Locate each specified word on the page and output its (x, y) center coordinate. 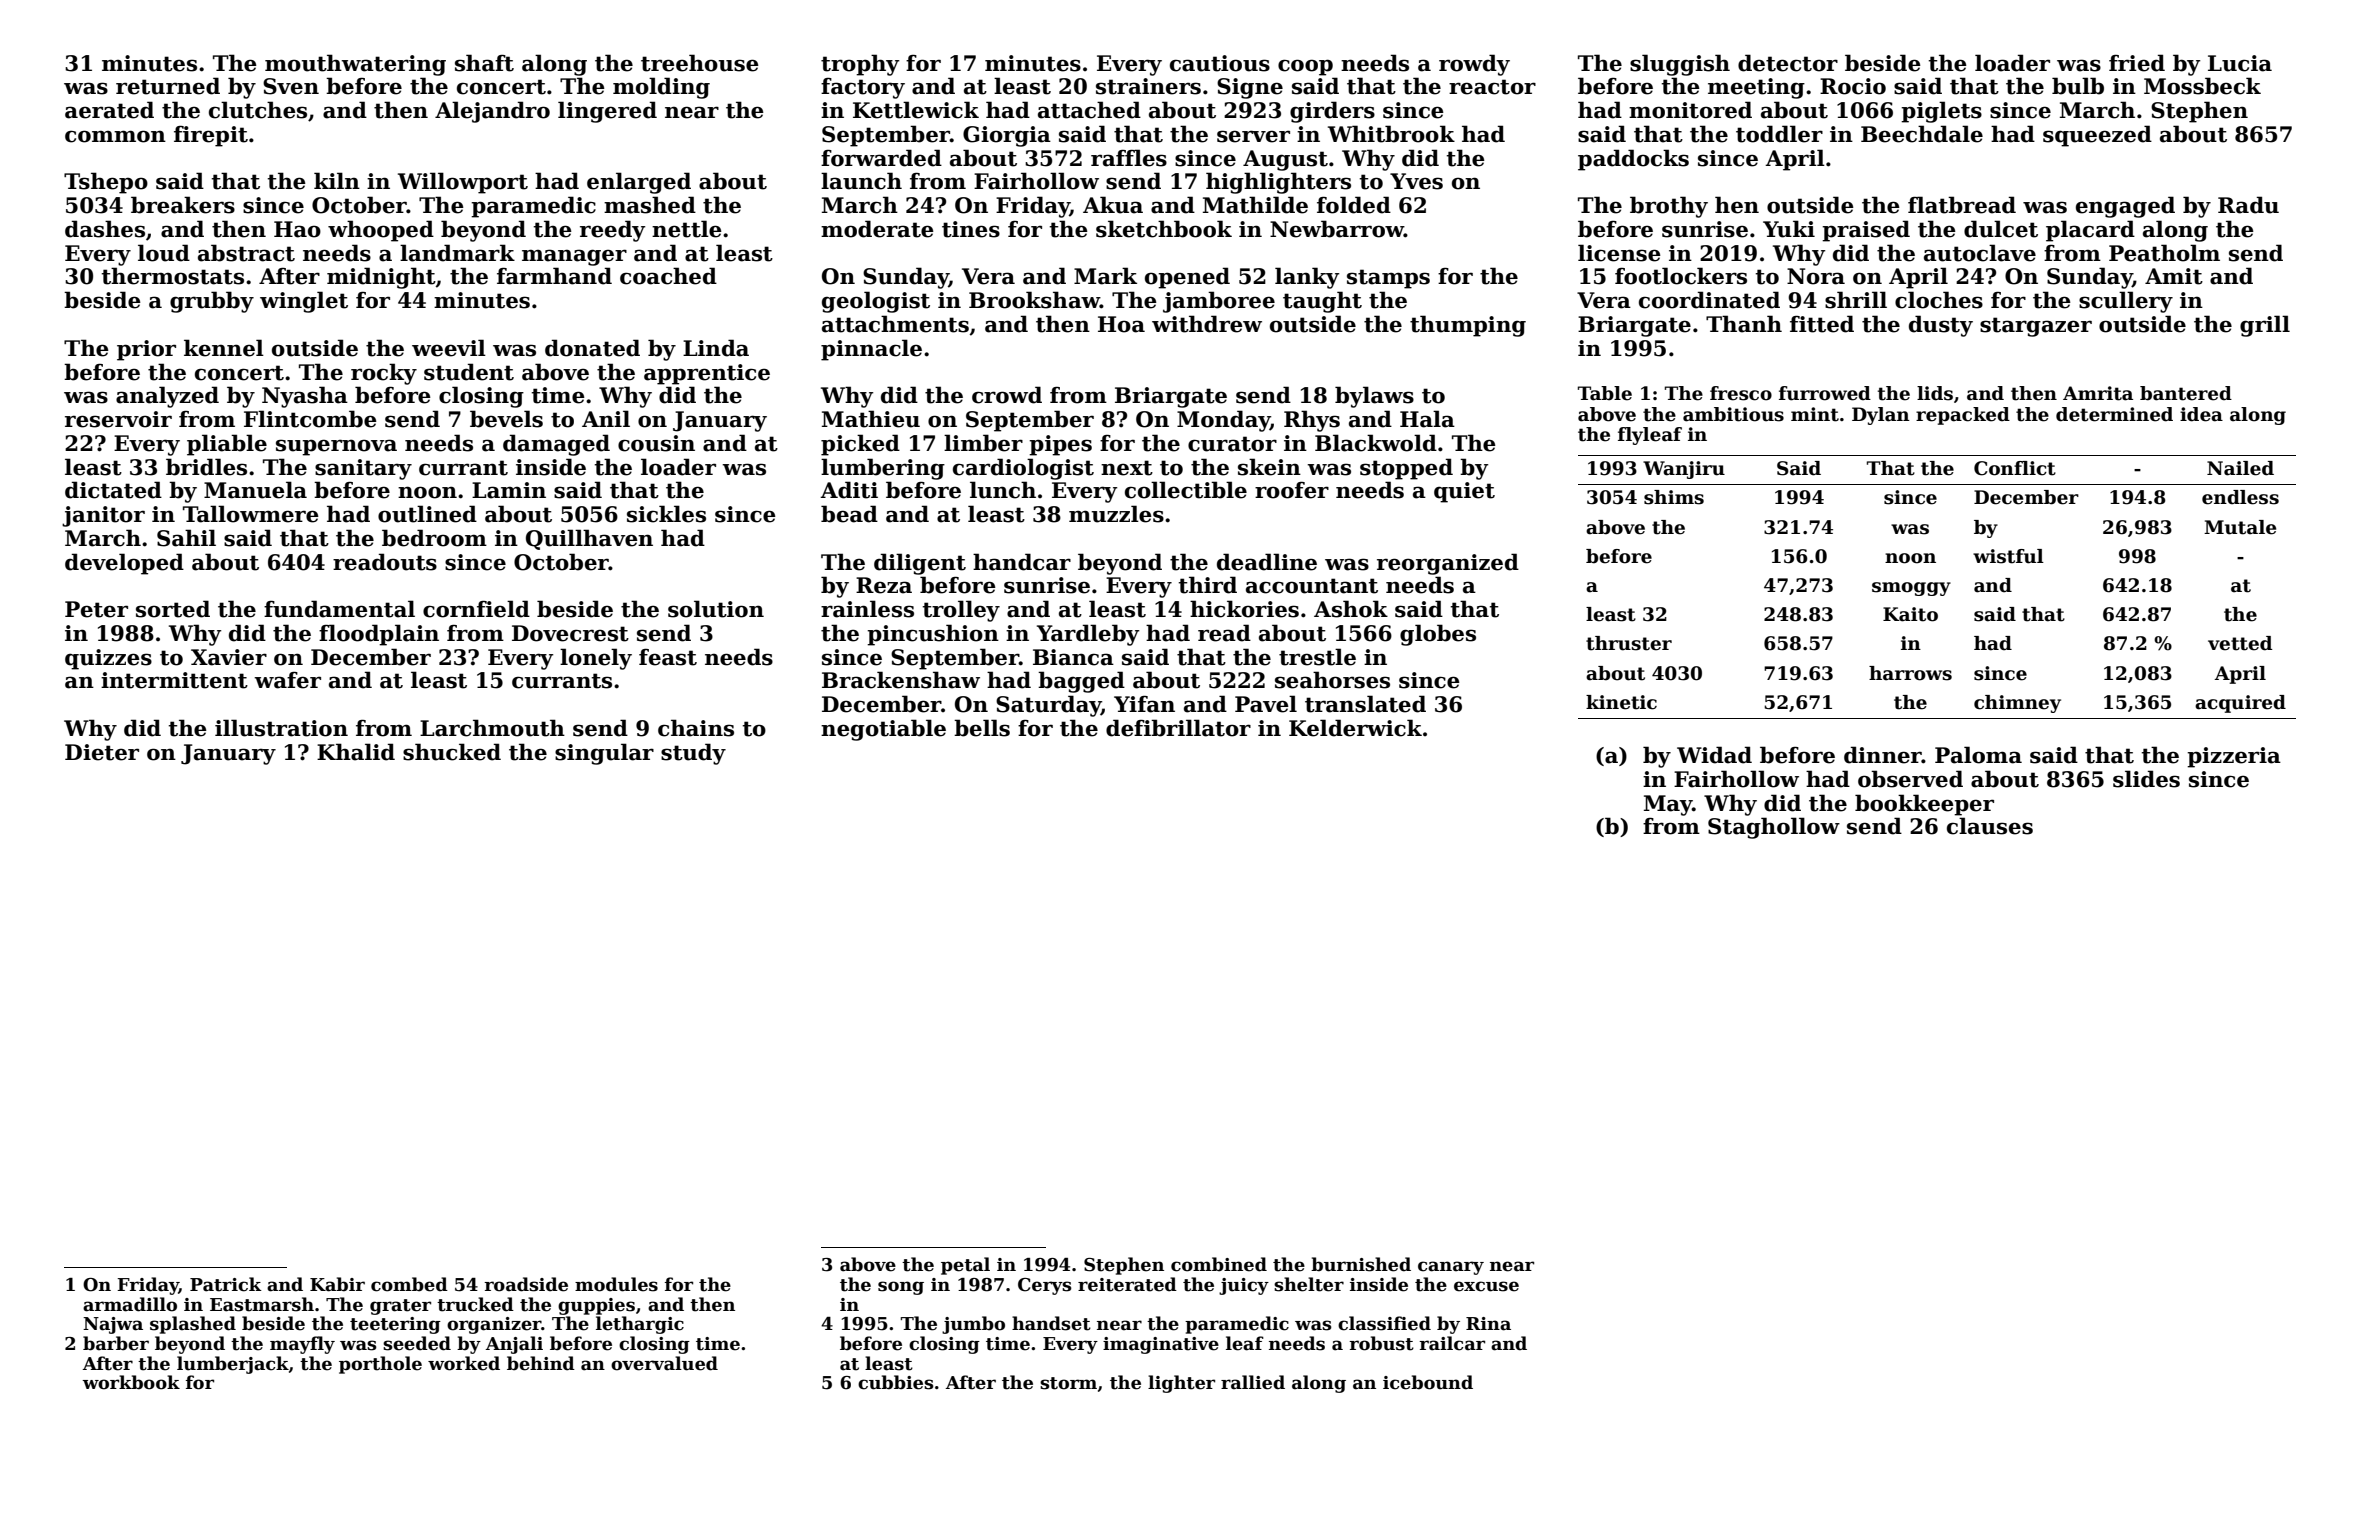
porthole (380, 1365)
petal (965, 1266)
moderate (877, 229)
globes (1438, 635)
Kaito (1910, 614)
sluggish (1680, 65)
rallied (1253, 1382)
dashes (105, 229)
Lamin (509, 490)
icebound (1428, 1382)
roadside (526, 1284)
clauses (1990, 826)
